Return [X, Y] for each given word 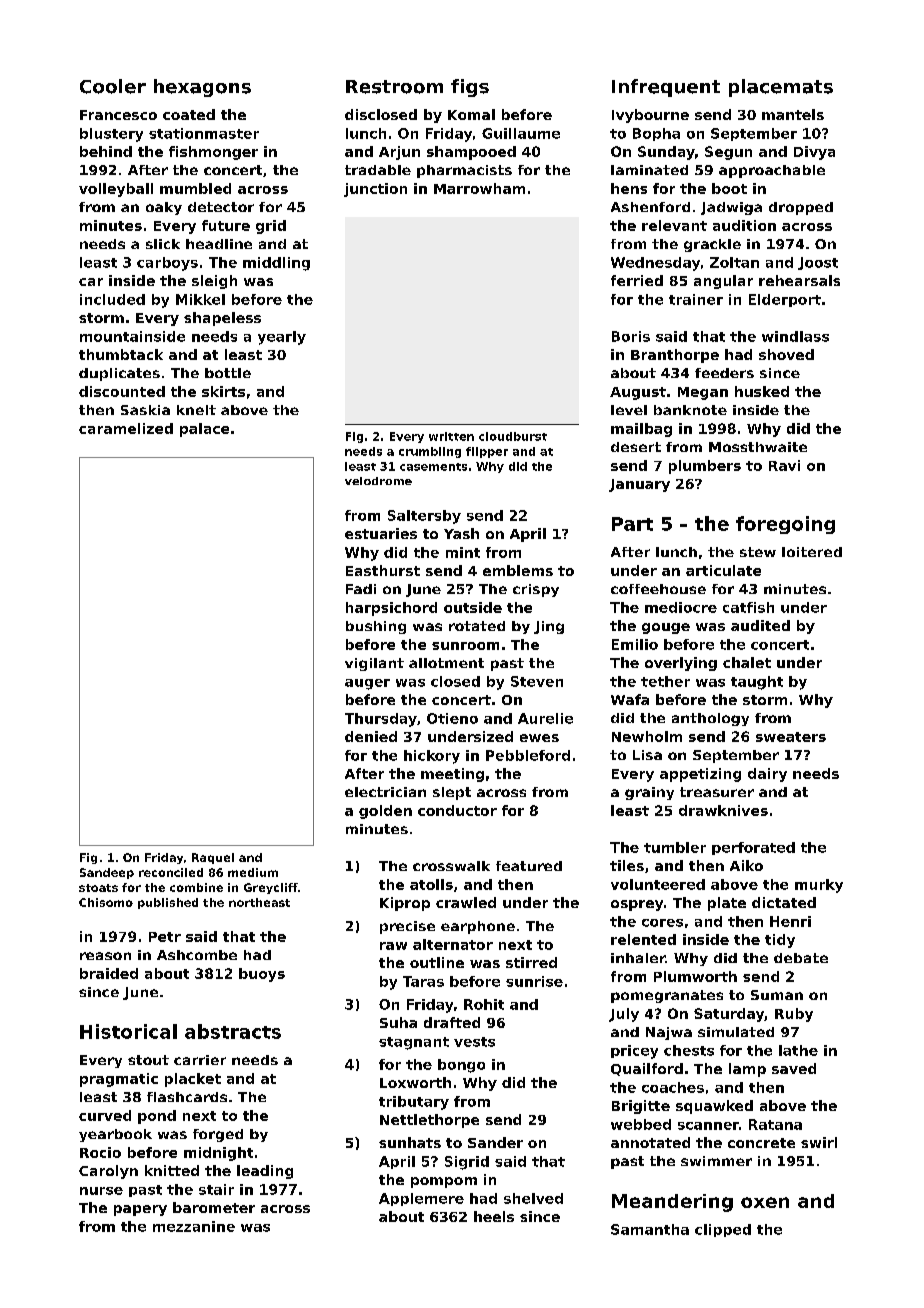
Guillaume [521, 133]
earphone [478, 927]
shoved [786, 354]
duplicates [119, 374]
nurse [101, 1191]
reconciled [171, 872]
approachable [772, 171]
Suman [777, 995]
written [451, 436]
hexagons [202, 88]
